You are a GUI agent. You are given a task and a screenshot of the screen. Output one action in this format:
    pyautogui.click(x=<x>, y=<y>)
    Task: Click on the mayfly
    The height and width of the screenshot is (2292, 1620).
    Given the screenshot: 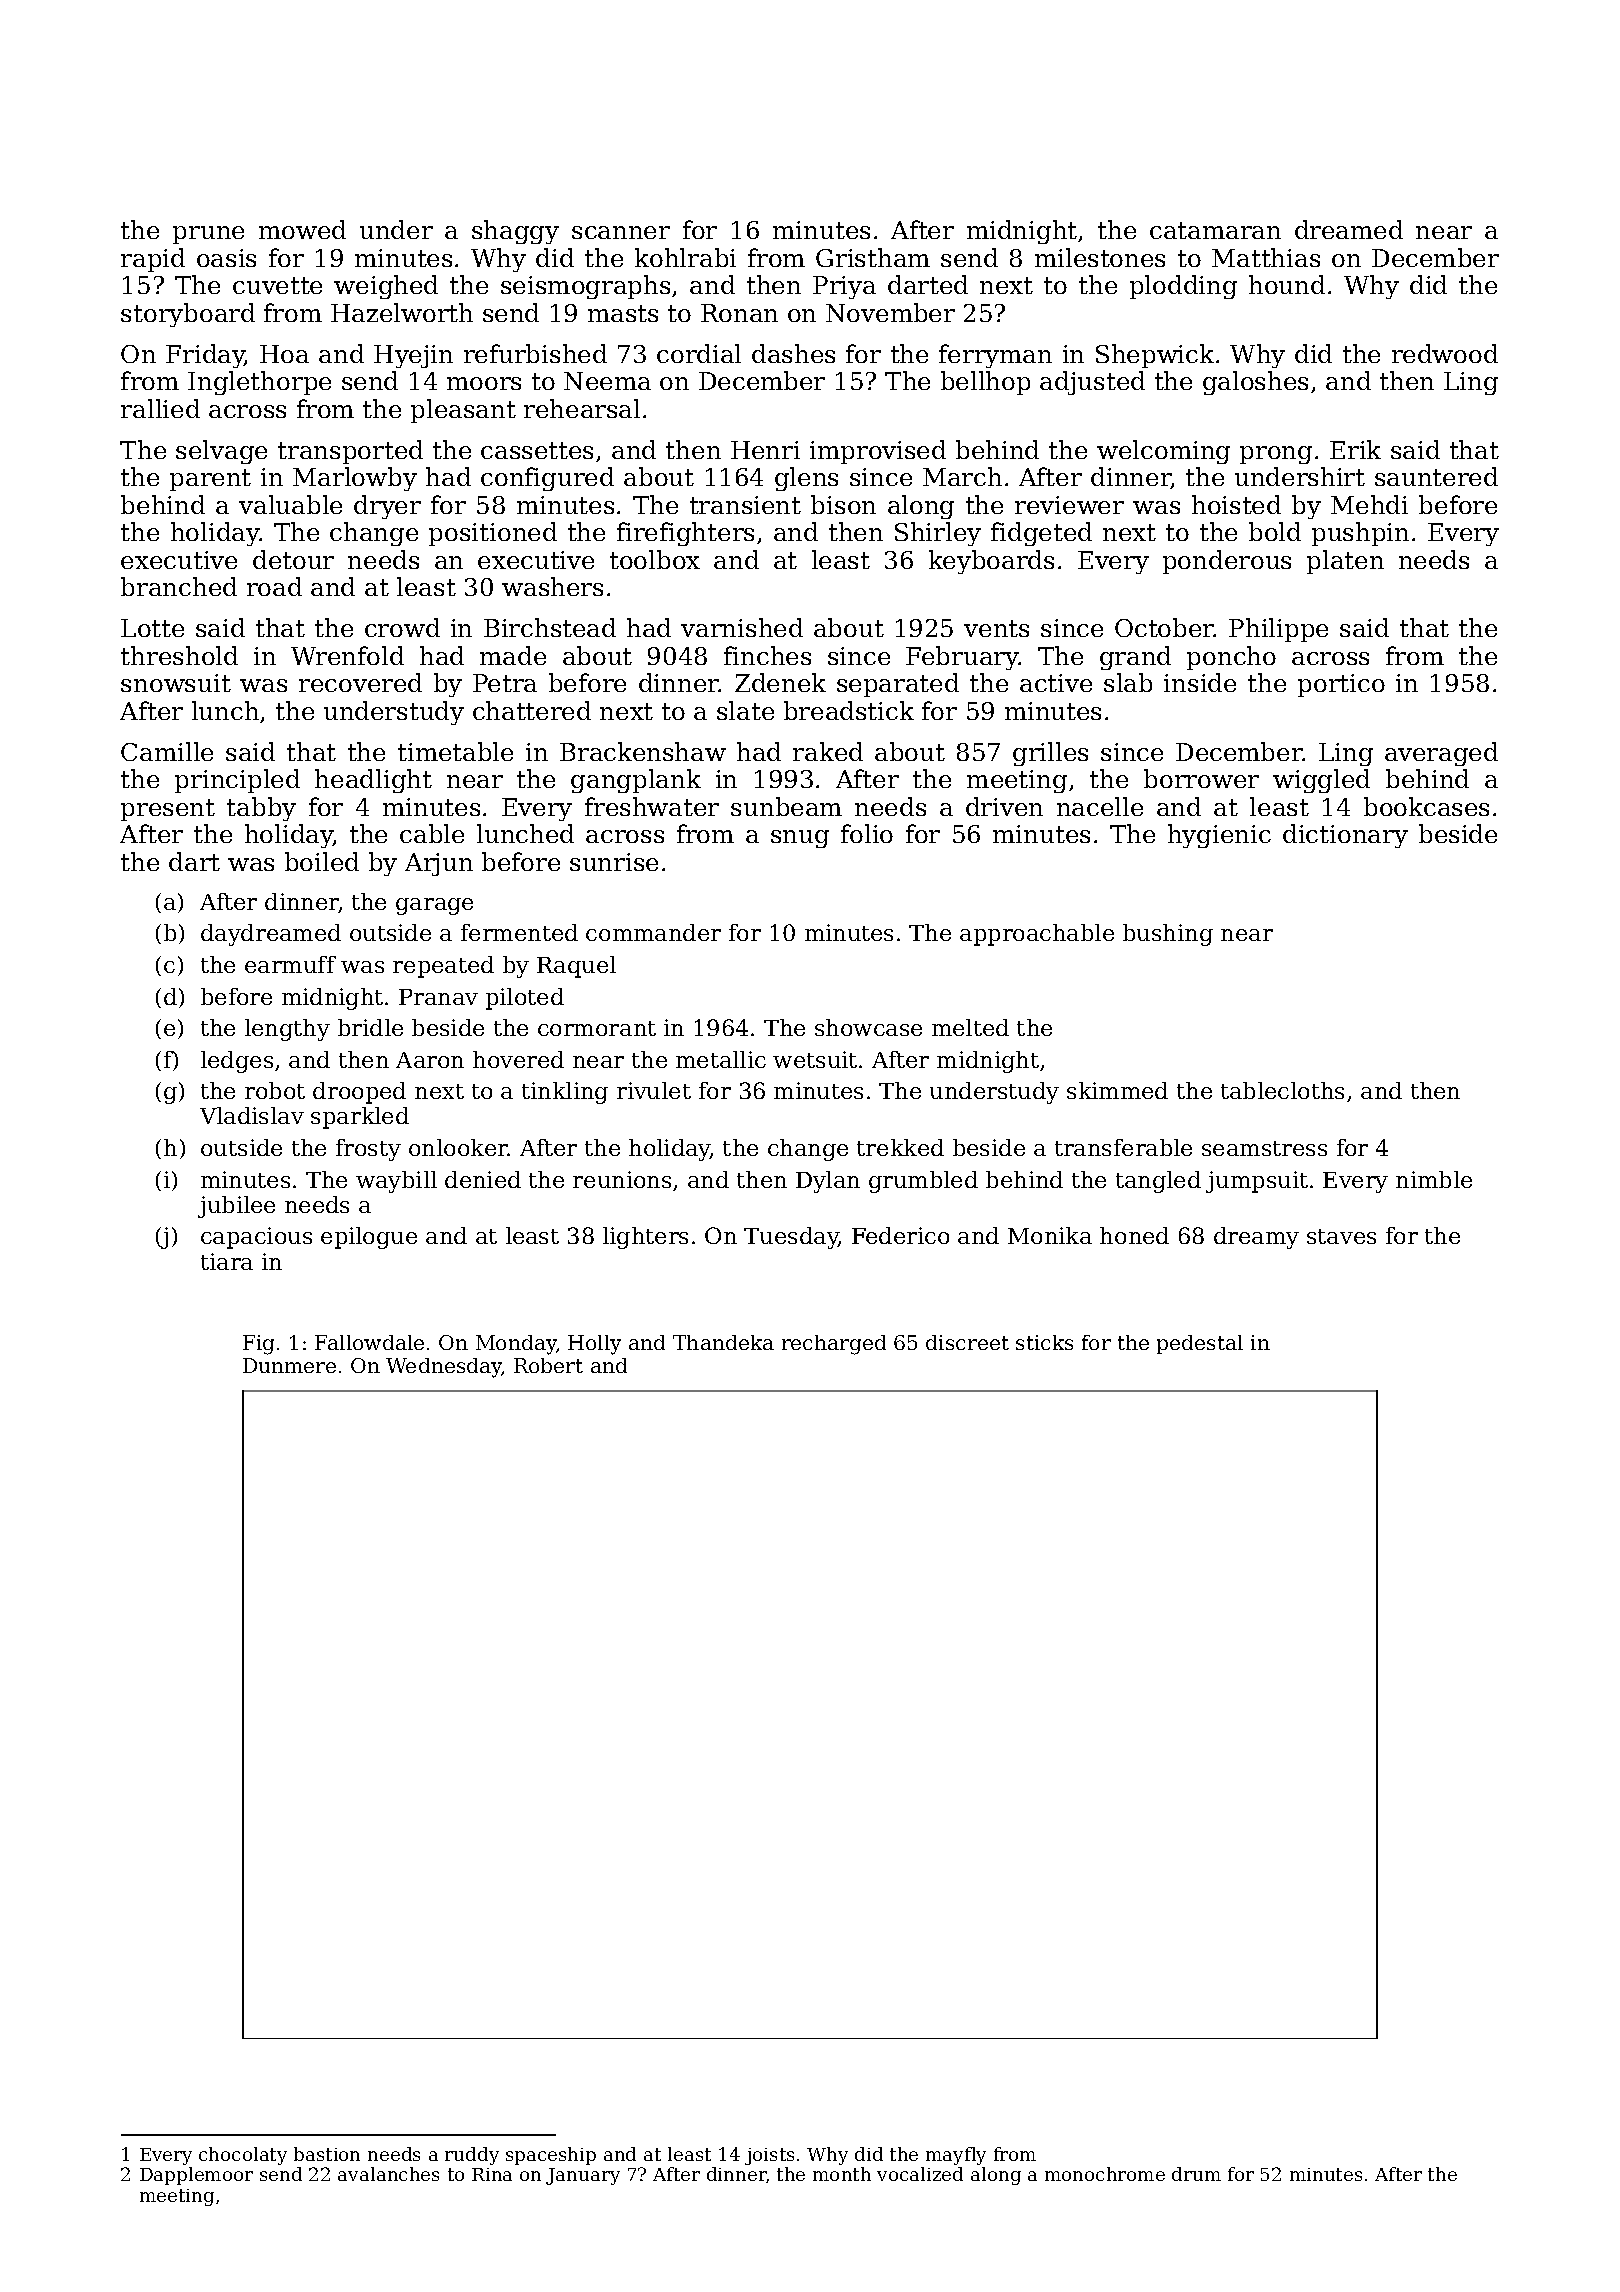 What is the action you would take?
    pyautogui.click(x=956, y=2156)
